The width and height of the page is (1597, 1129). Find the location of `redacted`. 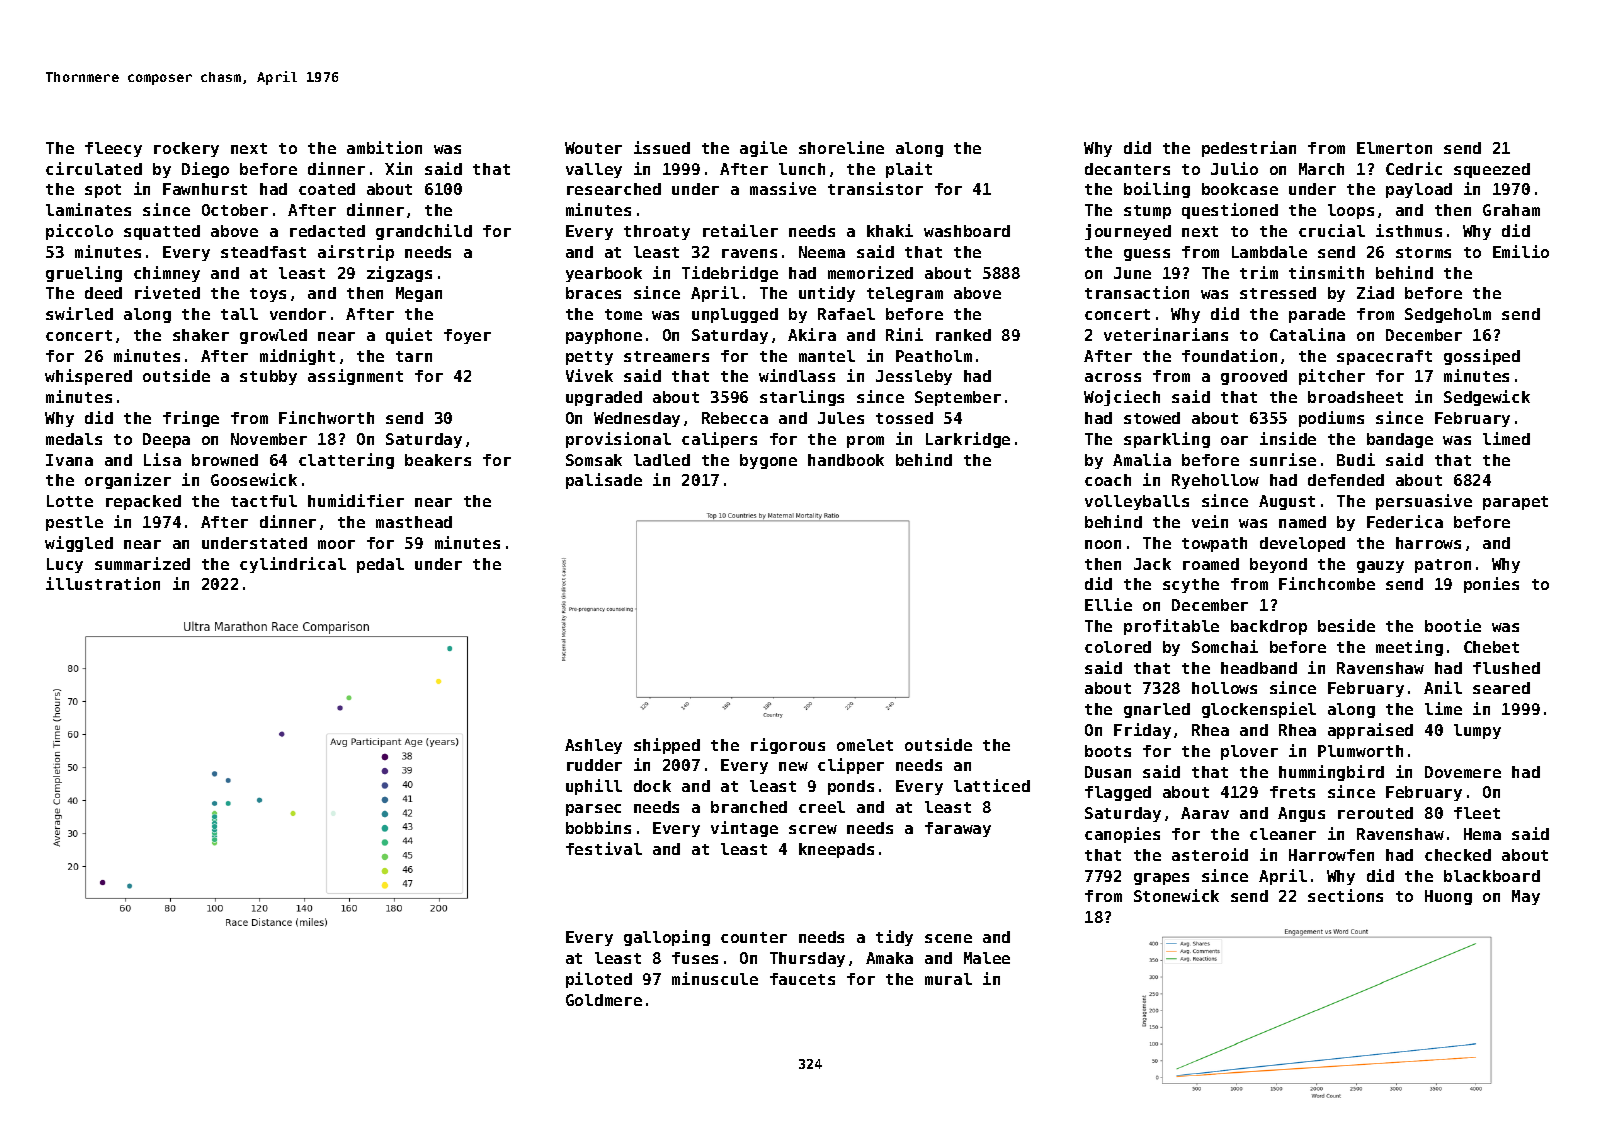

redacted is located at coordinates (327, 231).
